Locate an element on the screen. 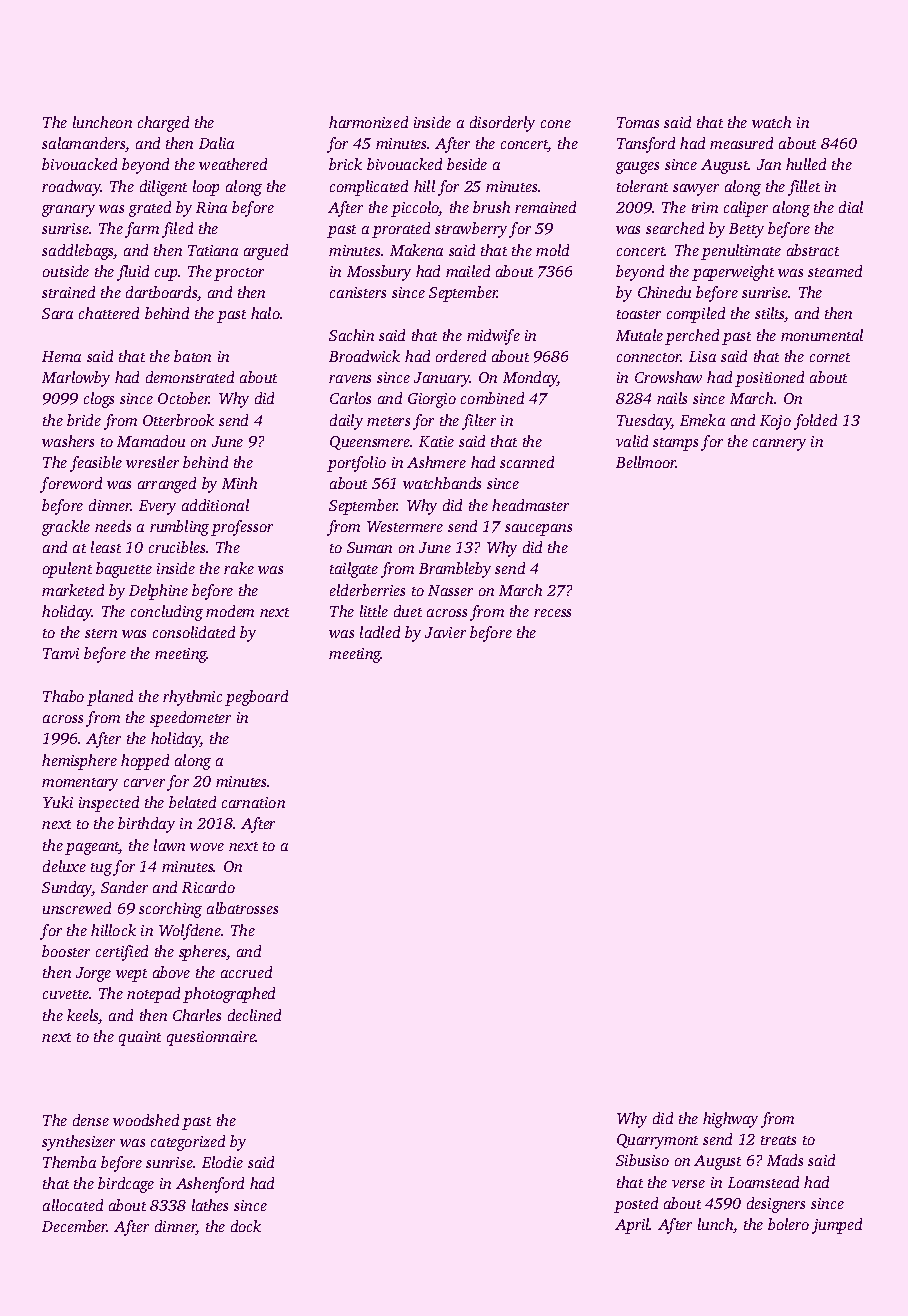 The width and height of the screenshot is (908, 1316). harmonized is located at coordinates (368, 122).
